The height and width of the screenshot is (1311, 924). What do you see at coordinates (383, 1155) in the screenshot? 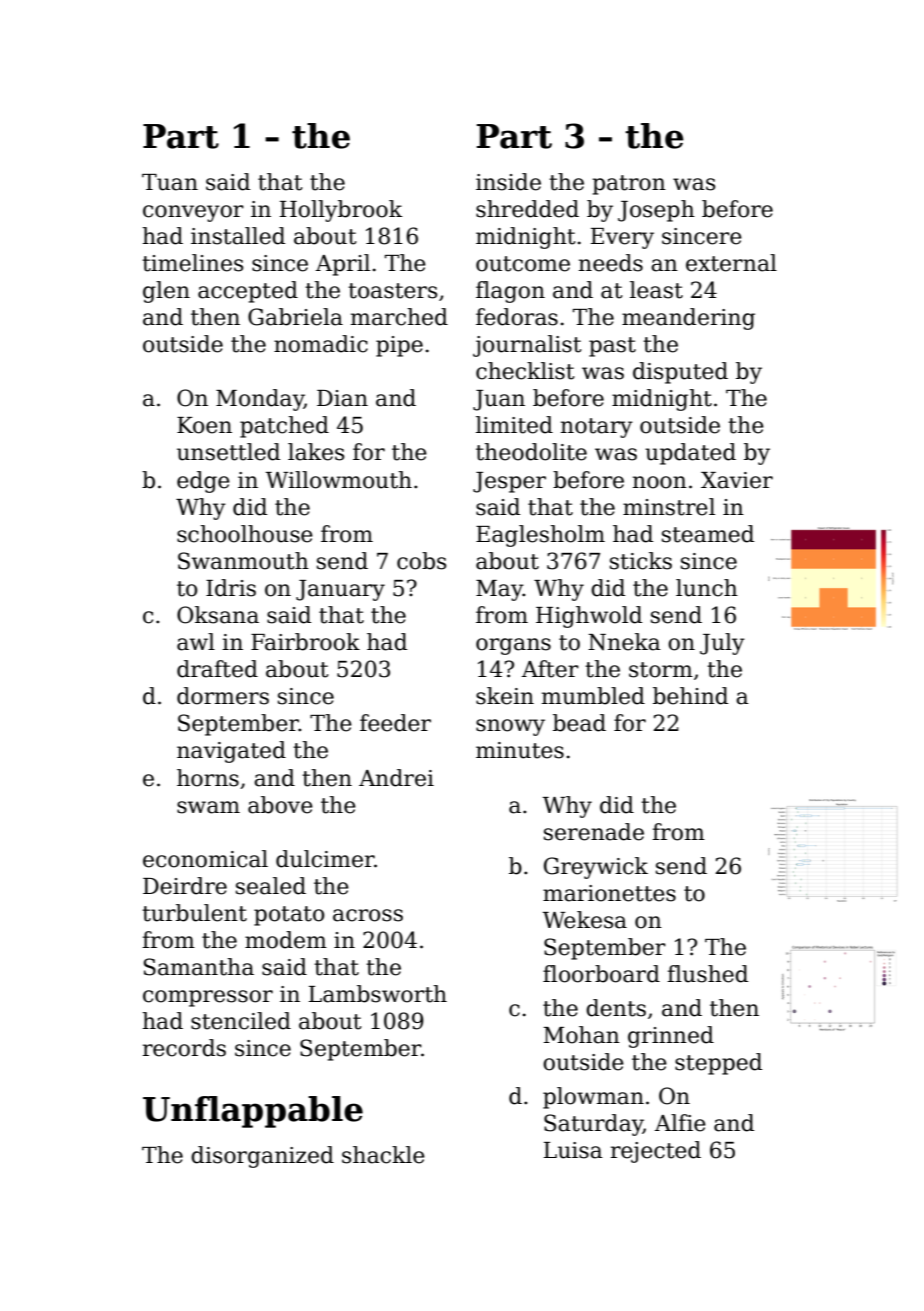
I see `shackle` at bounding box center [383, 1155].
